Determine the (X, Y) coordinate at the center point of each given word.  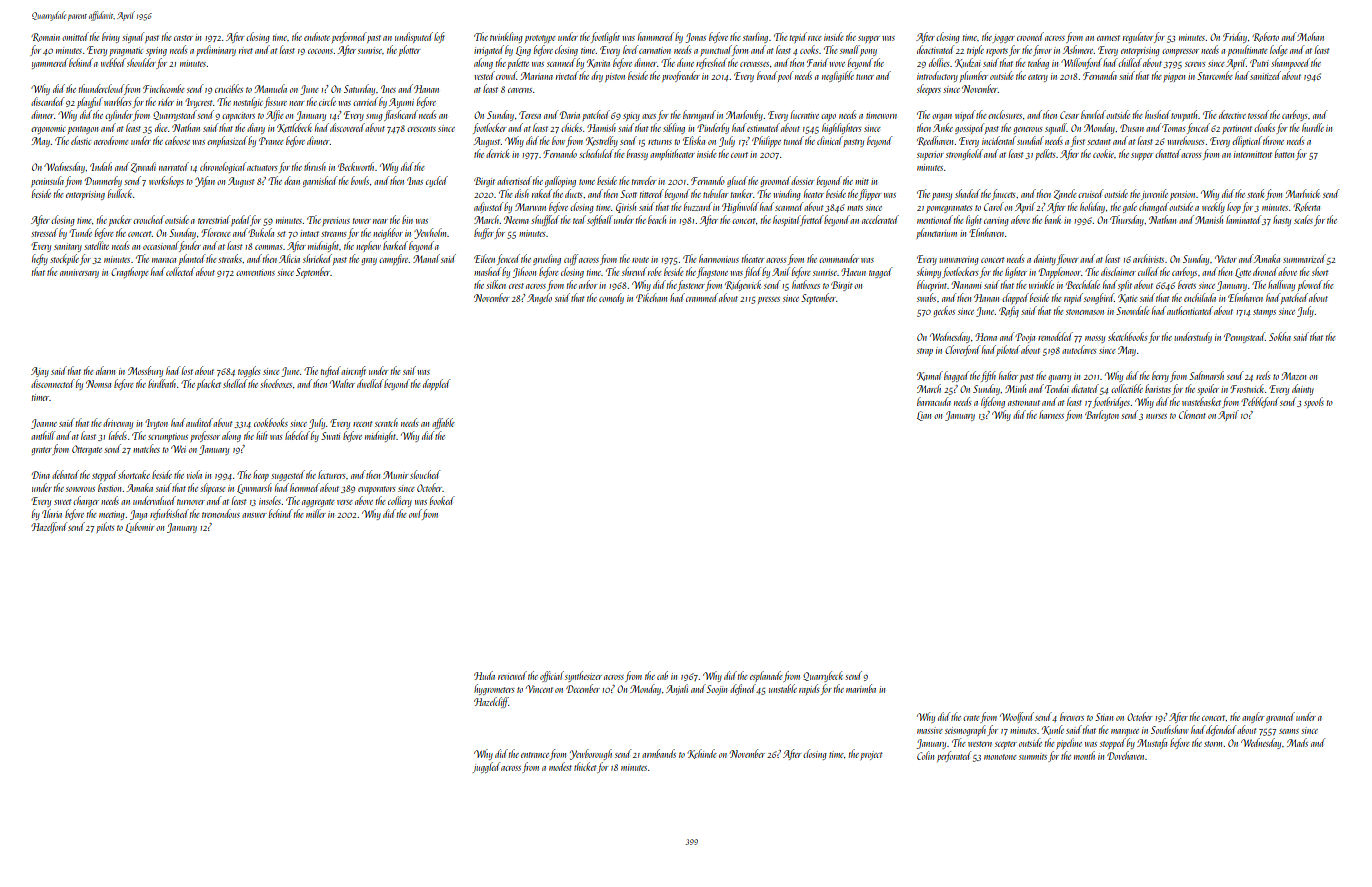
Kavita (598, 63)
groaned (1280, 717)
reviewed (512, 675)
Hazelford (49, 527)
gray (369, 261)
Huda (484, 675)
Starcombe (1215, 75)
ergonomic (48, 129)
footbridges (1111, 402)
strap (925, 352)
